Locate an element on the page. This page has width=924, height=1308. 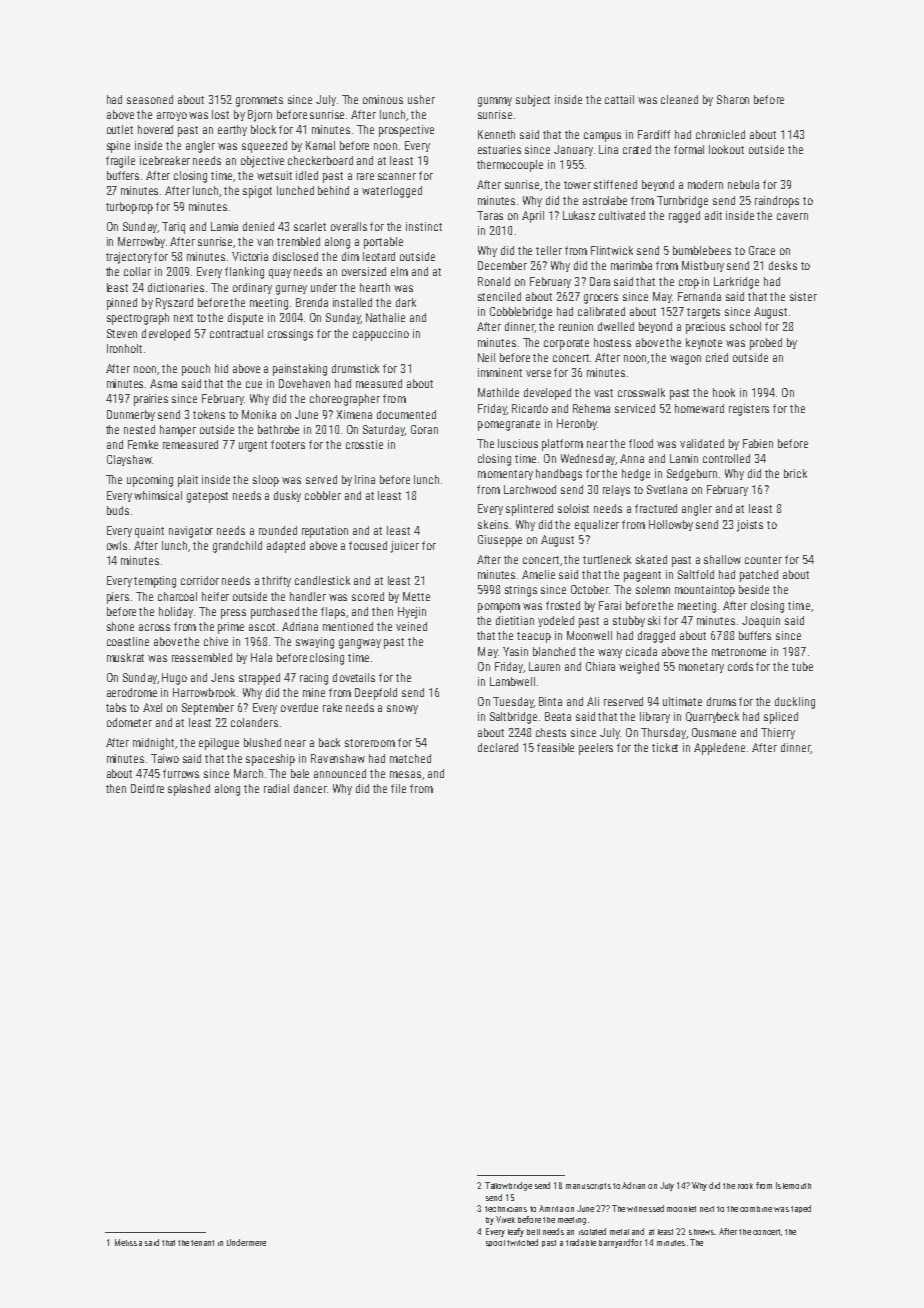
urgent is located at coordinates (253, 446).
